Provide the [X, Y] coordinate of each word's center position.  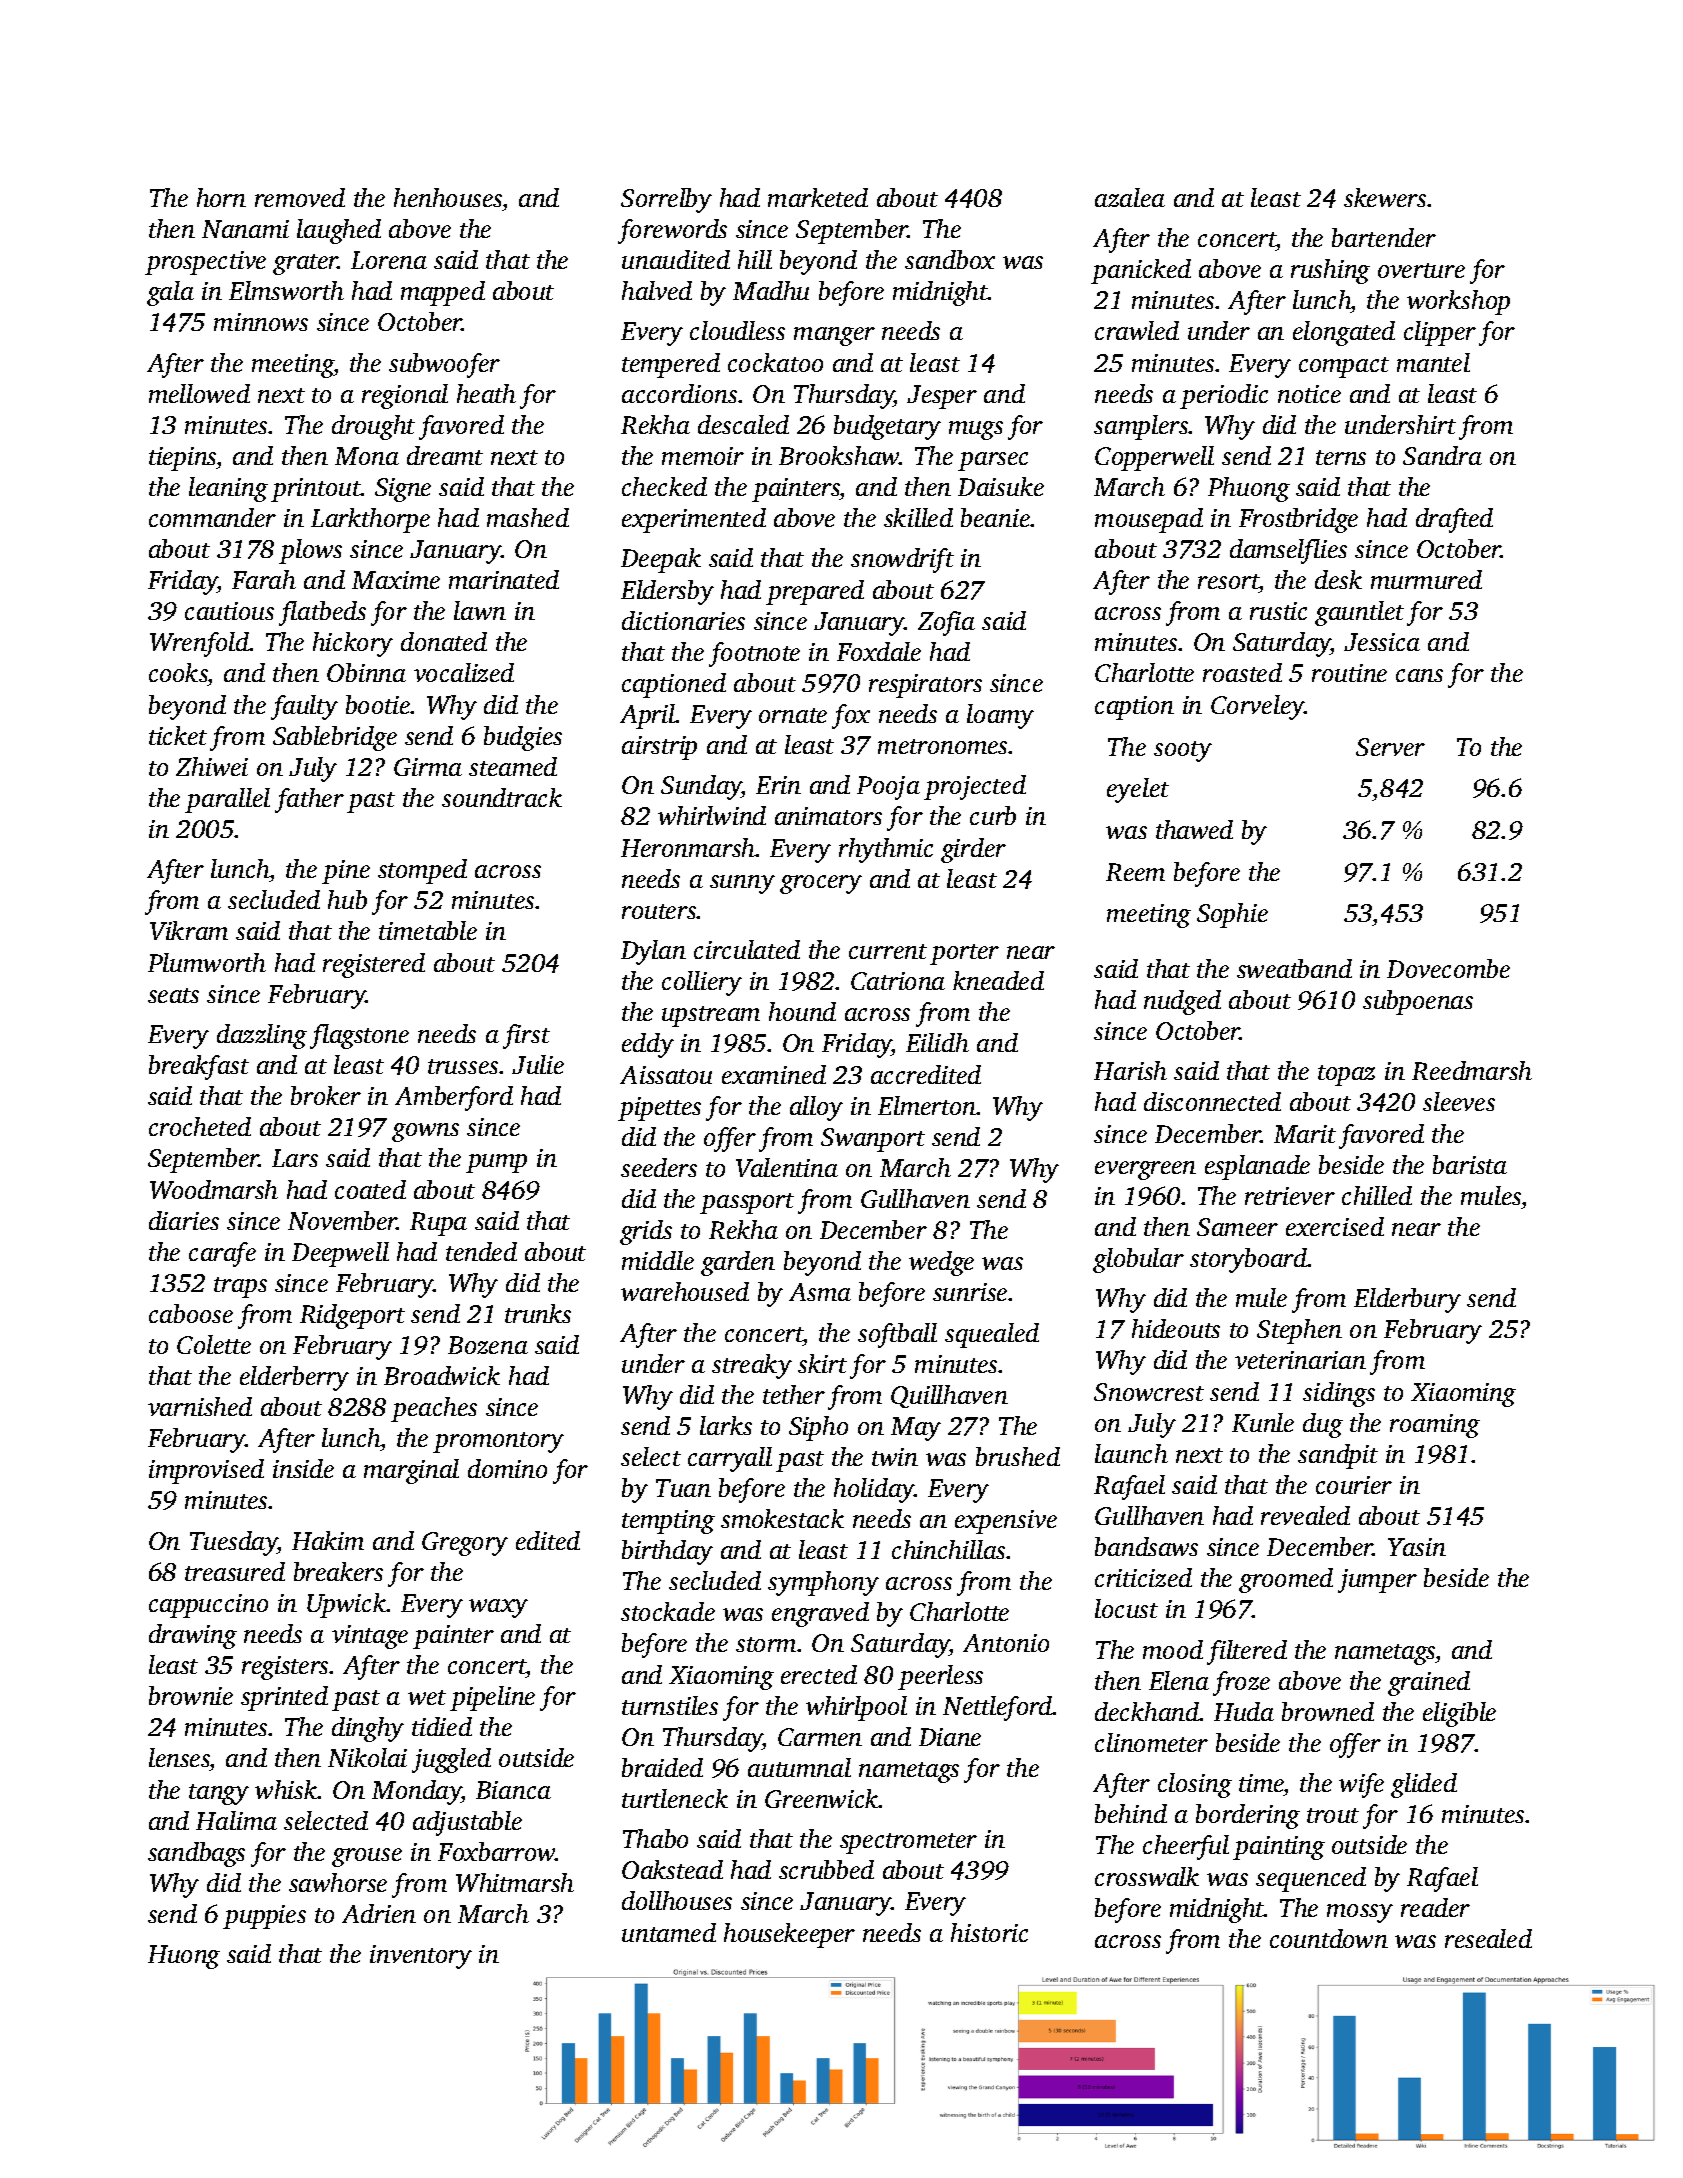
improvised [206, 1471]
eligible [1459, 1714]
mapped [443, 293]
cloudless [737, 330]
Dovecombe [1448, 968]
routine [1349, 673]
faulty [304, 707]
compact [1344, 367]
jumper [1377, 1581]
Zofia [946, 623]
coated [370, 1189]
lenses [179, 1759]
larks [726, 1425]
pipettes [659, 1109]
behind [1131, 1813]
